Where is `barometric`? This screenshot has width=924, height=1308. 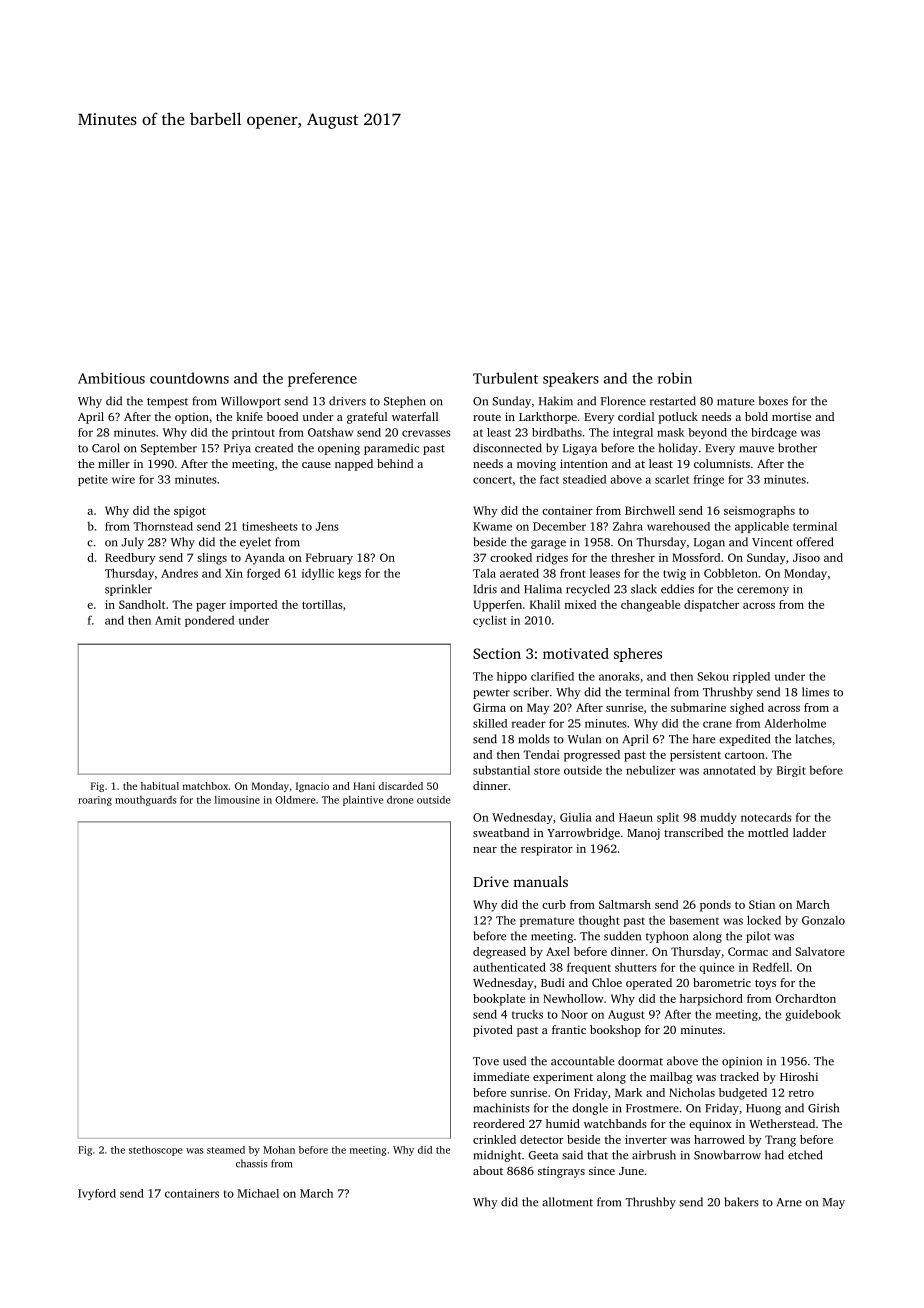 barometric is located at coordinates (722, 982).
